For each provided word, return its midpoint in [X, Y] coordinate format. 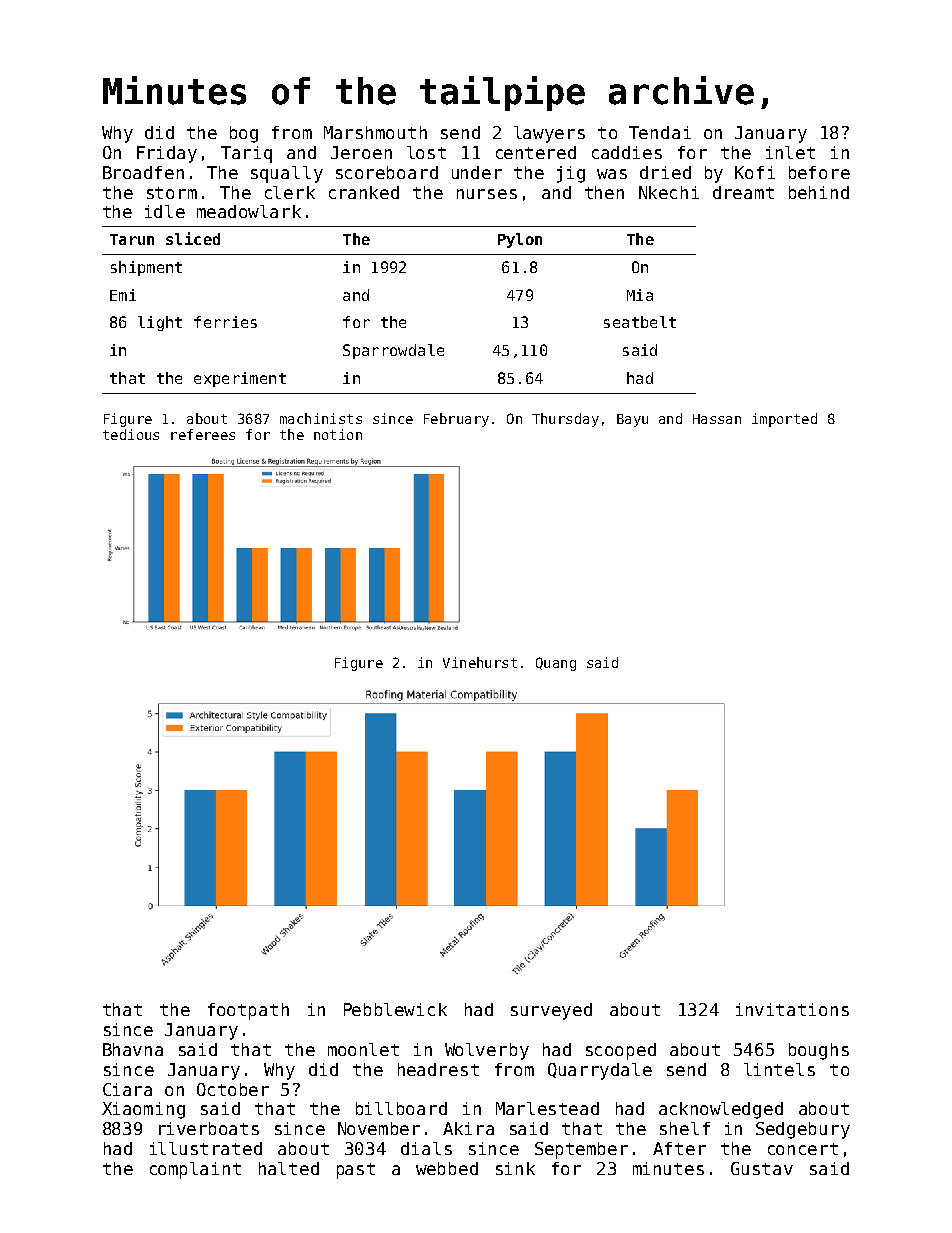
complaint [195, 1170]
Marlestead [547, 1108]
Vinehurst [480, 662]
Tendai [660, 132]
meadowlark [249, 211]
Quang [556, 664]
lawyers [549, 134]
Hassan [717, 419]
